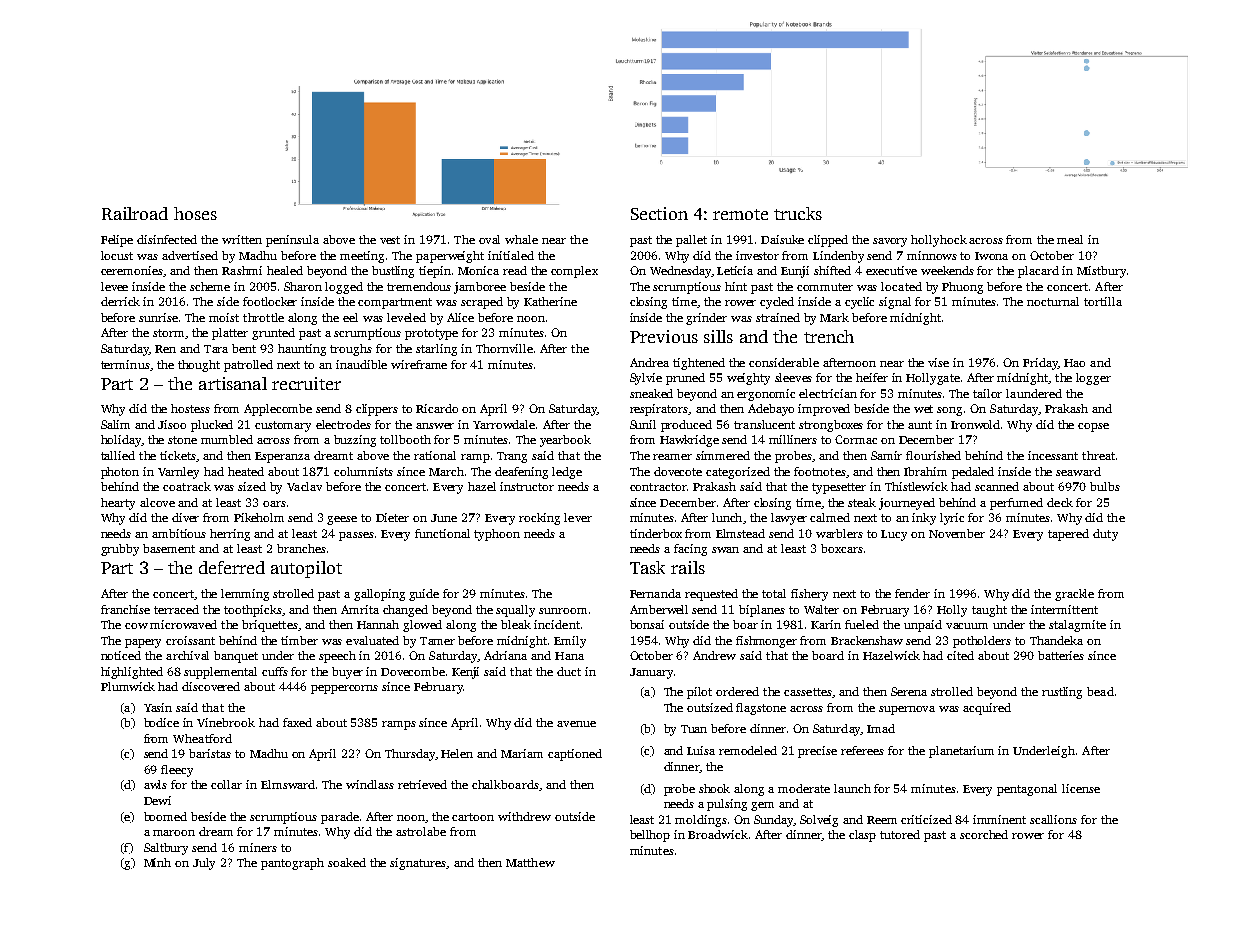 The image size is (1233, 952). Describe the element at coordinates (135, 213) in the screenshot. I see `Railroad` at that location.
